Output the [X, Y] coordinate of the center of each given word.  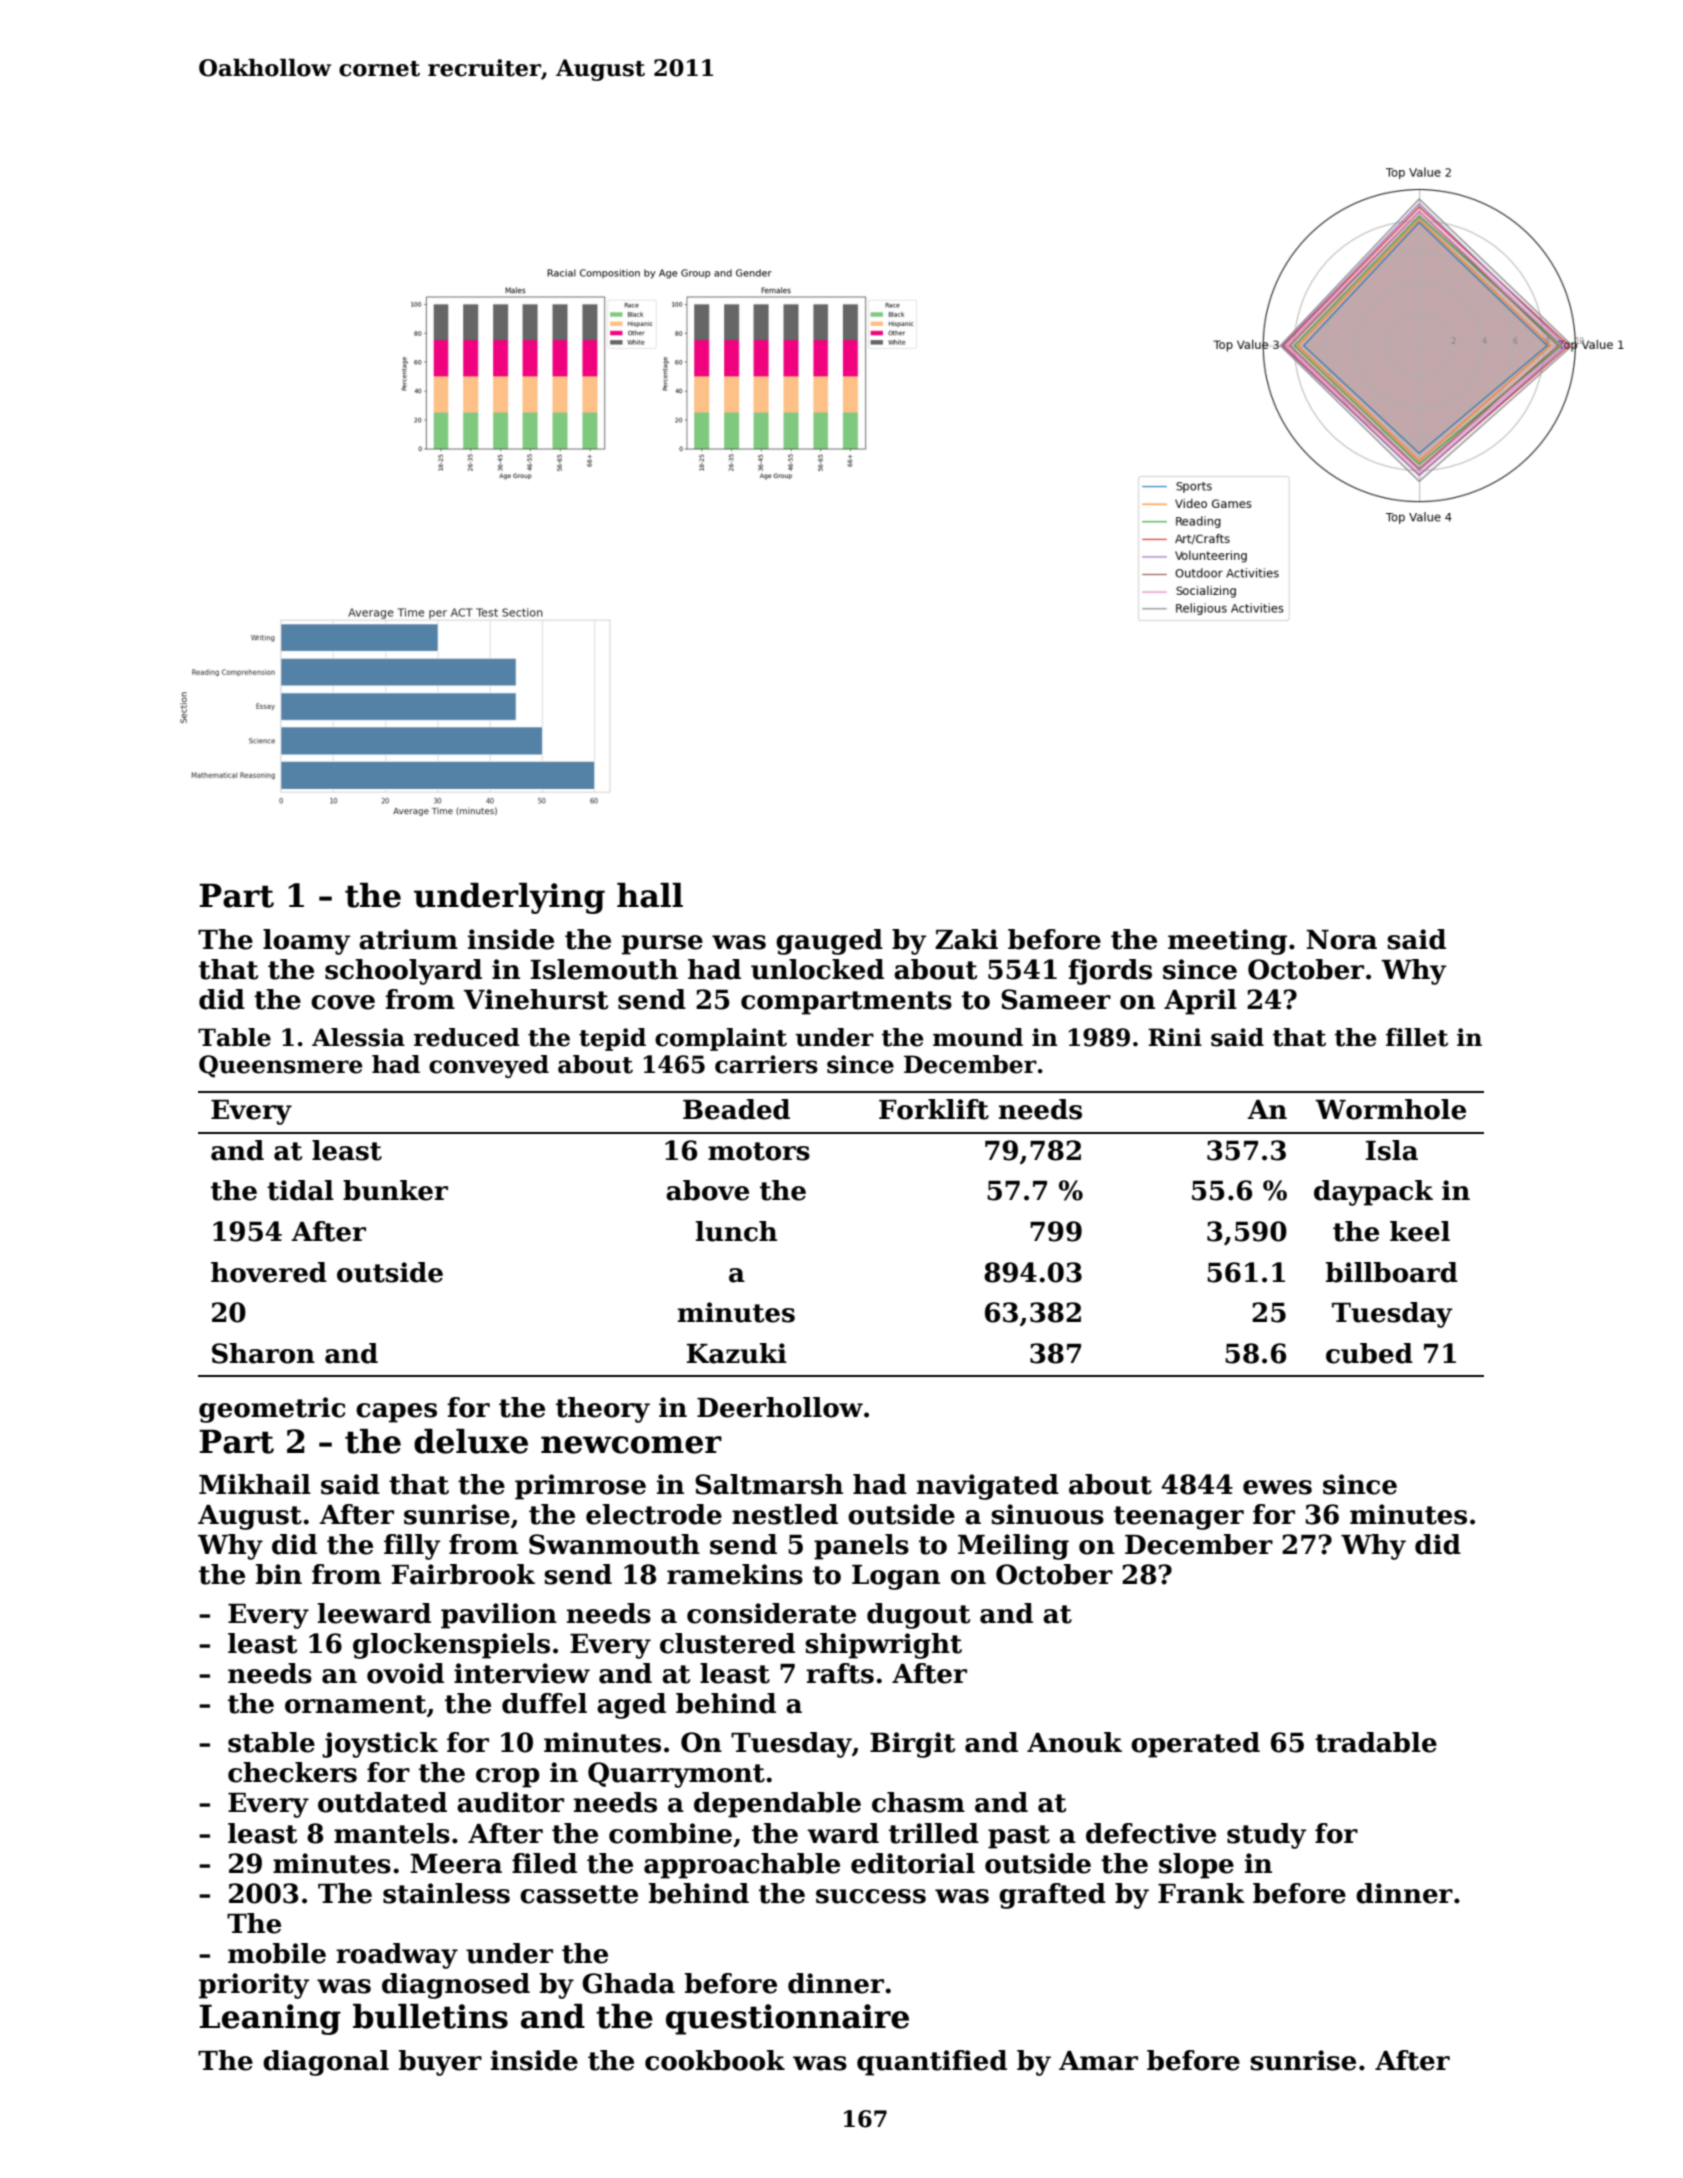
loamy [306, 942]
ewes [1277, 1487]
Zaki [966, 939]
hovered [269, 1272]
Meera [456, 1864]
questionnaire [787, 2019]
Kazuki [737, 1353]
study [1266, 1836]
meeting [1227, 942]
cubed [1369, 1353]
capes [396, 1413]
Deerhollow [780, 1407]
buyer [440, 2063]
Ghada [628, 1983]
